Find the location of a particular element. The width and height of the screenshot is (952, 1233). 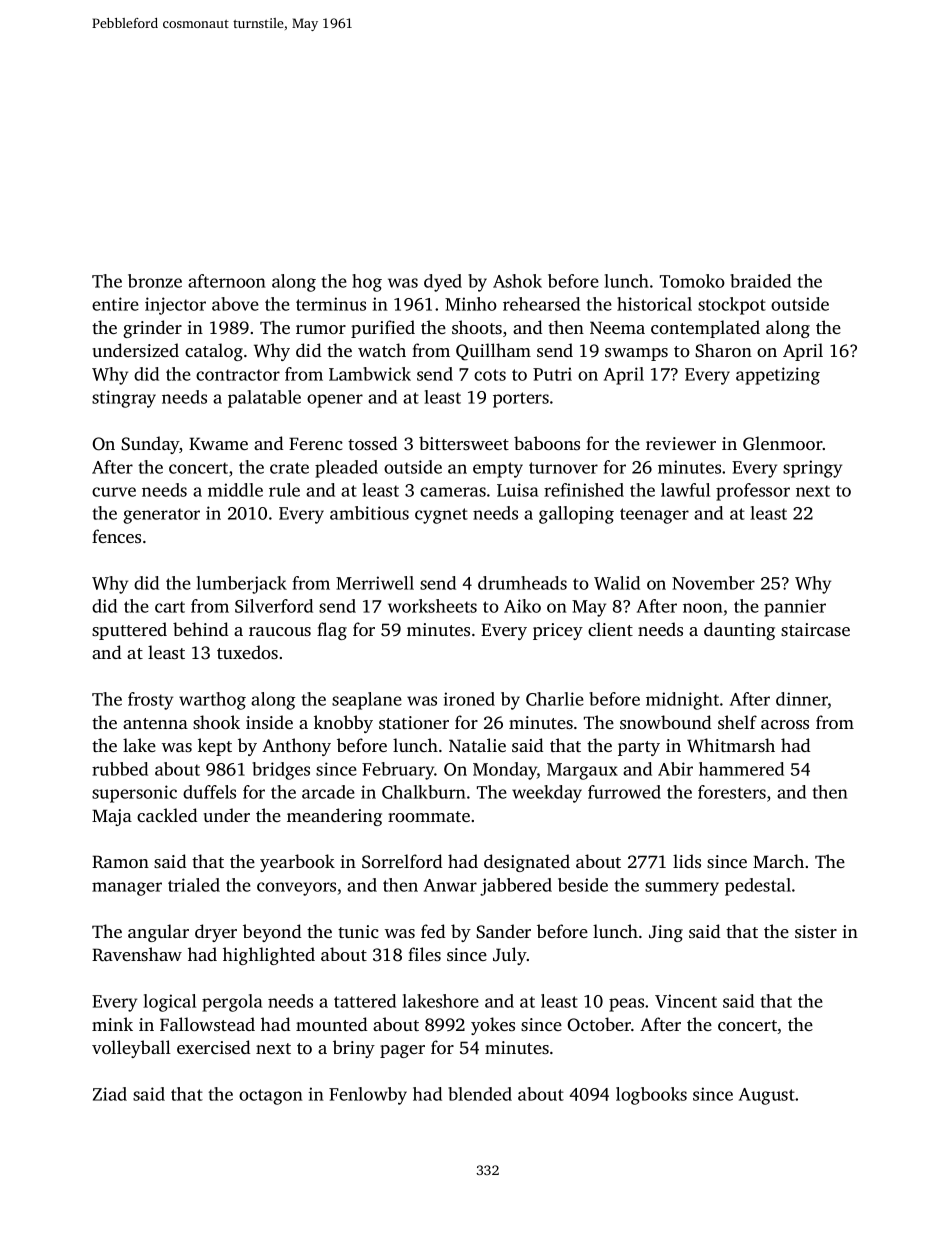

Glenmoor is located at coordinates (783, 443).
